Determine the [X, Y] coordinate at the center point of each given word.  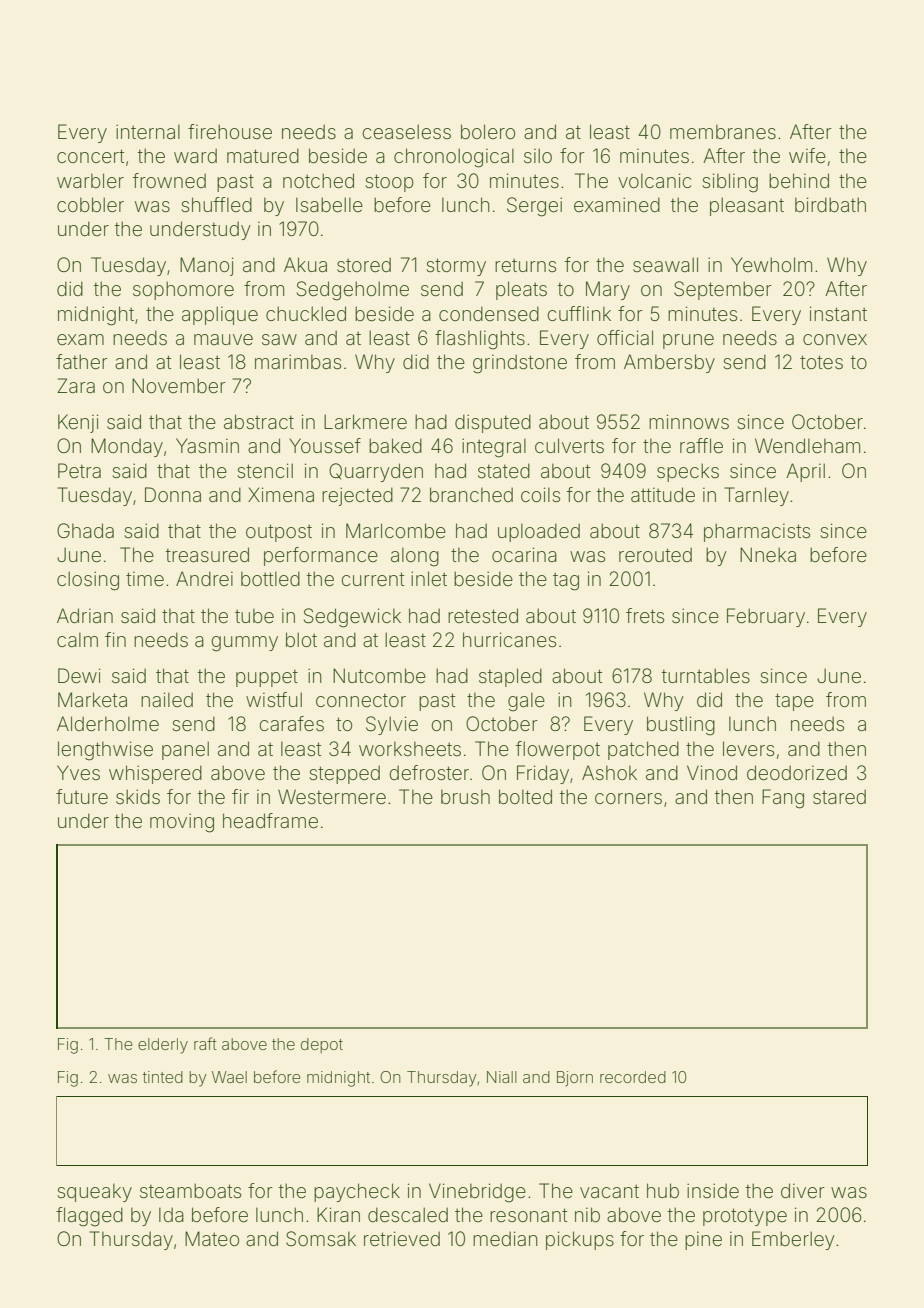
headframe [270, 820]
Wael [229, 1077]
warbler [90, 180]
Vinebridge [477, 1193]
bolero [488, 131]
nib [587, 1214]
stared [839, 796]
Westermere [332, 796]
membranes [723, 132]
